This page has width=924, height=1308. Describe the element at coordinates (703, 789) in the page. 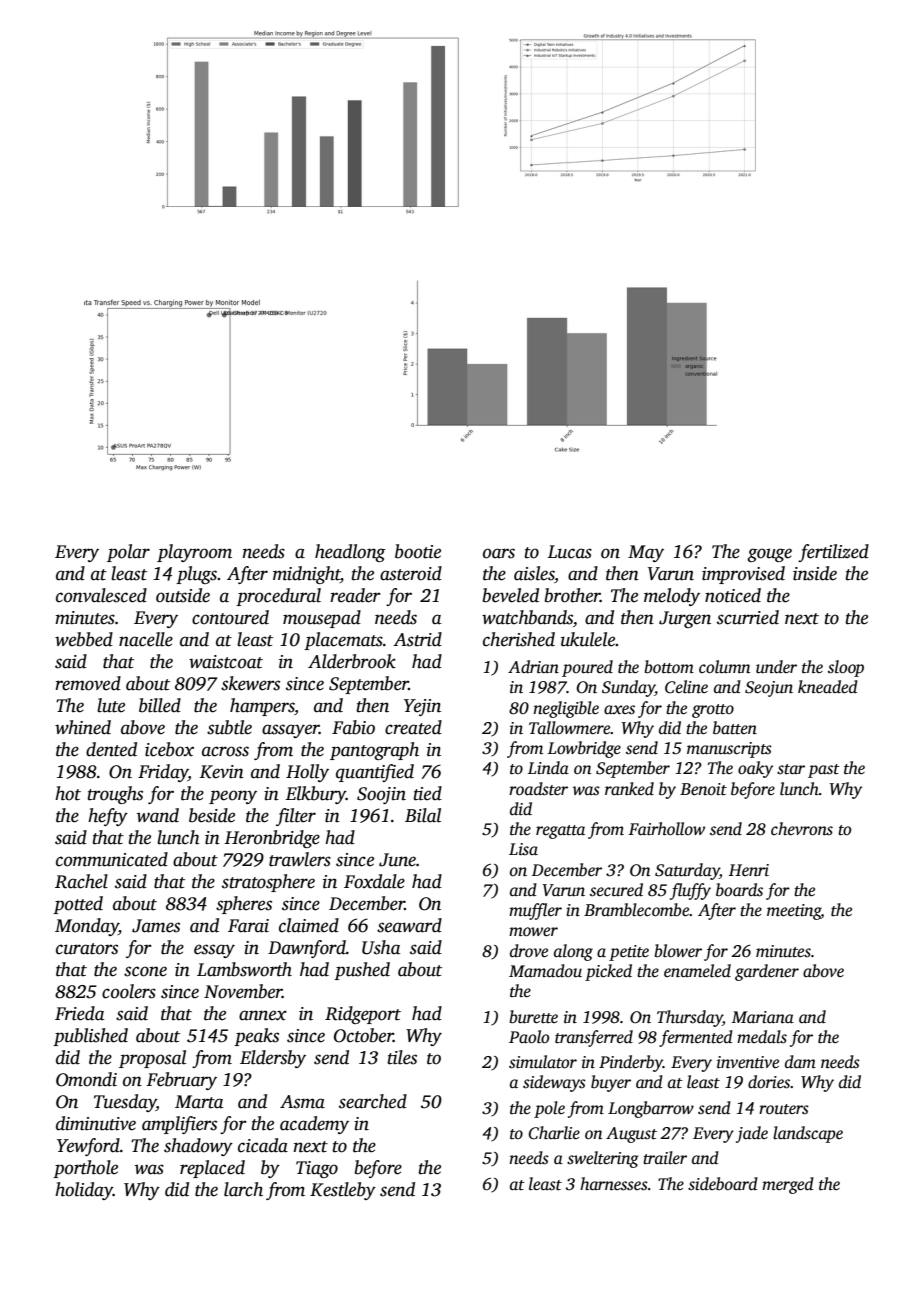

I see `Benoit` at that location.
